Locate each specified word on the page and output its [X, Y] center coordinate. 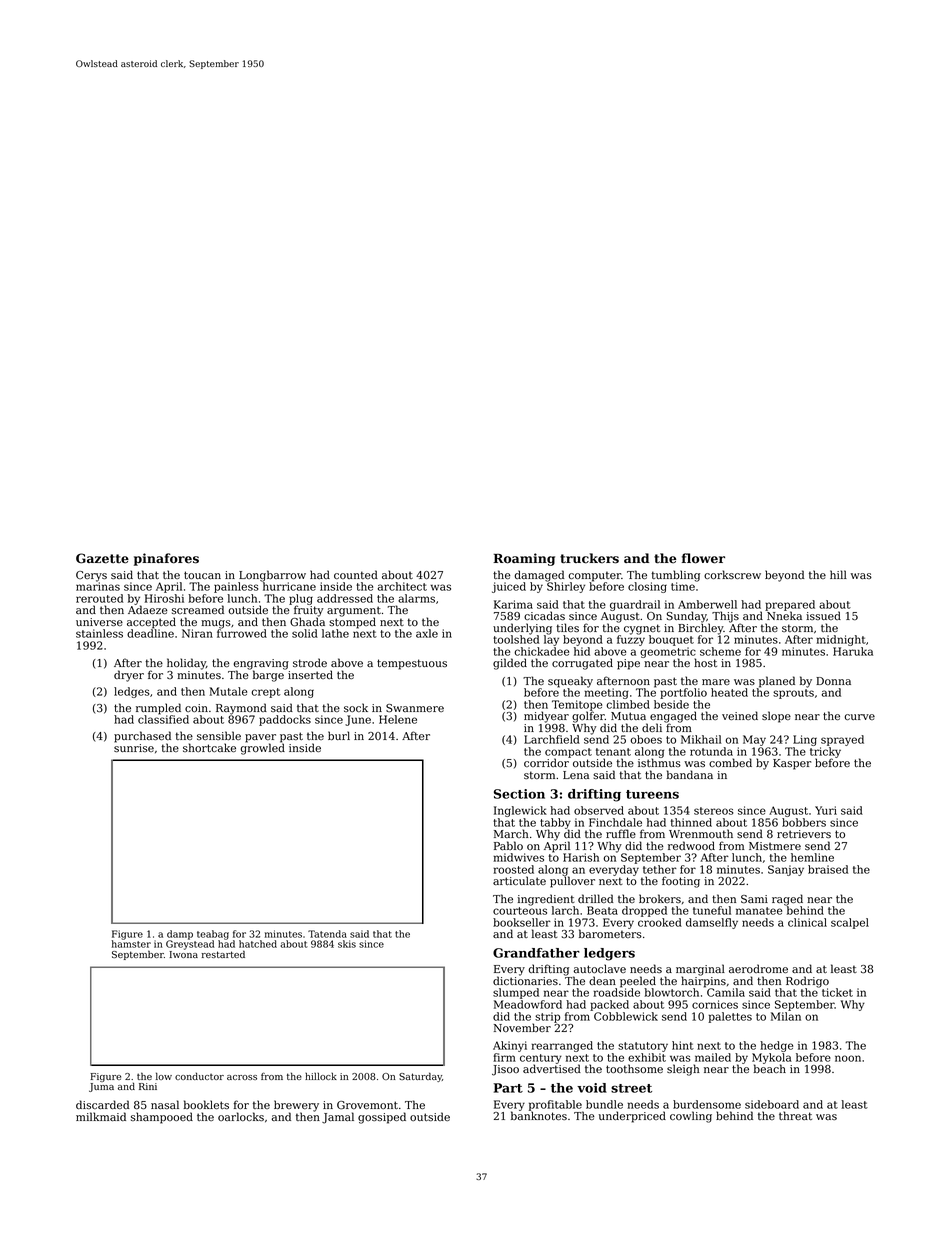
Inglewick [520, 811]
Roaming [524, 559]
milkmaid [101, 1116]
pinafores [166, 559]
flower [703, 558]
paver [260, 738]
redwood [691, 845]
